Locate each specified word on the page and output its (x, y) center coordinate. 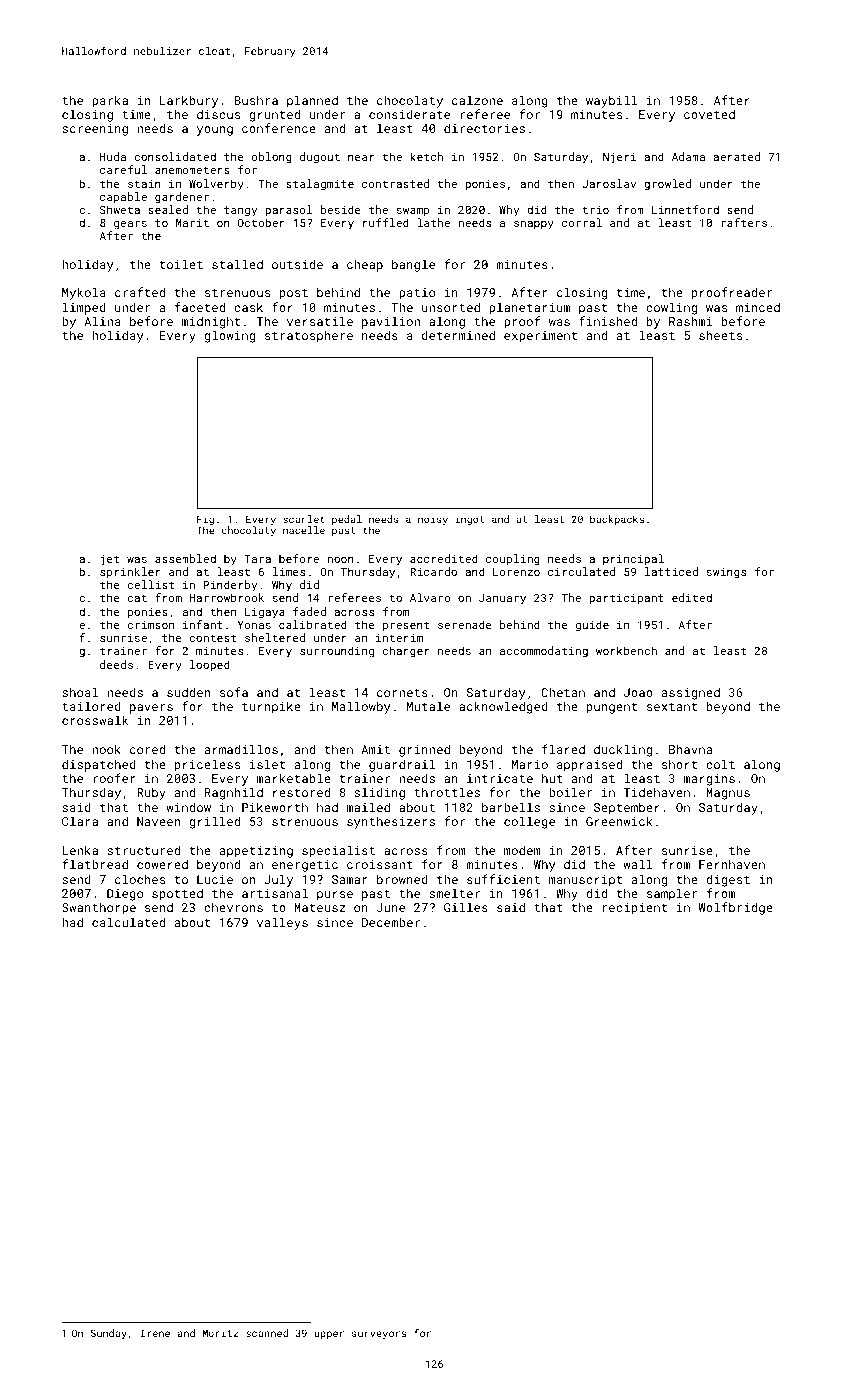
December (391, 922)
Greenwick (619, 821)
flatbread (95, 864)
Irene (155, 1333)
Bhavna (690, 749)
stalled (237, 264)
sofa (234, 692)
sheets (720, 335)
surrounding (337, 652)
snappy (534, 225)
